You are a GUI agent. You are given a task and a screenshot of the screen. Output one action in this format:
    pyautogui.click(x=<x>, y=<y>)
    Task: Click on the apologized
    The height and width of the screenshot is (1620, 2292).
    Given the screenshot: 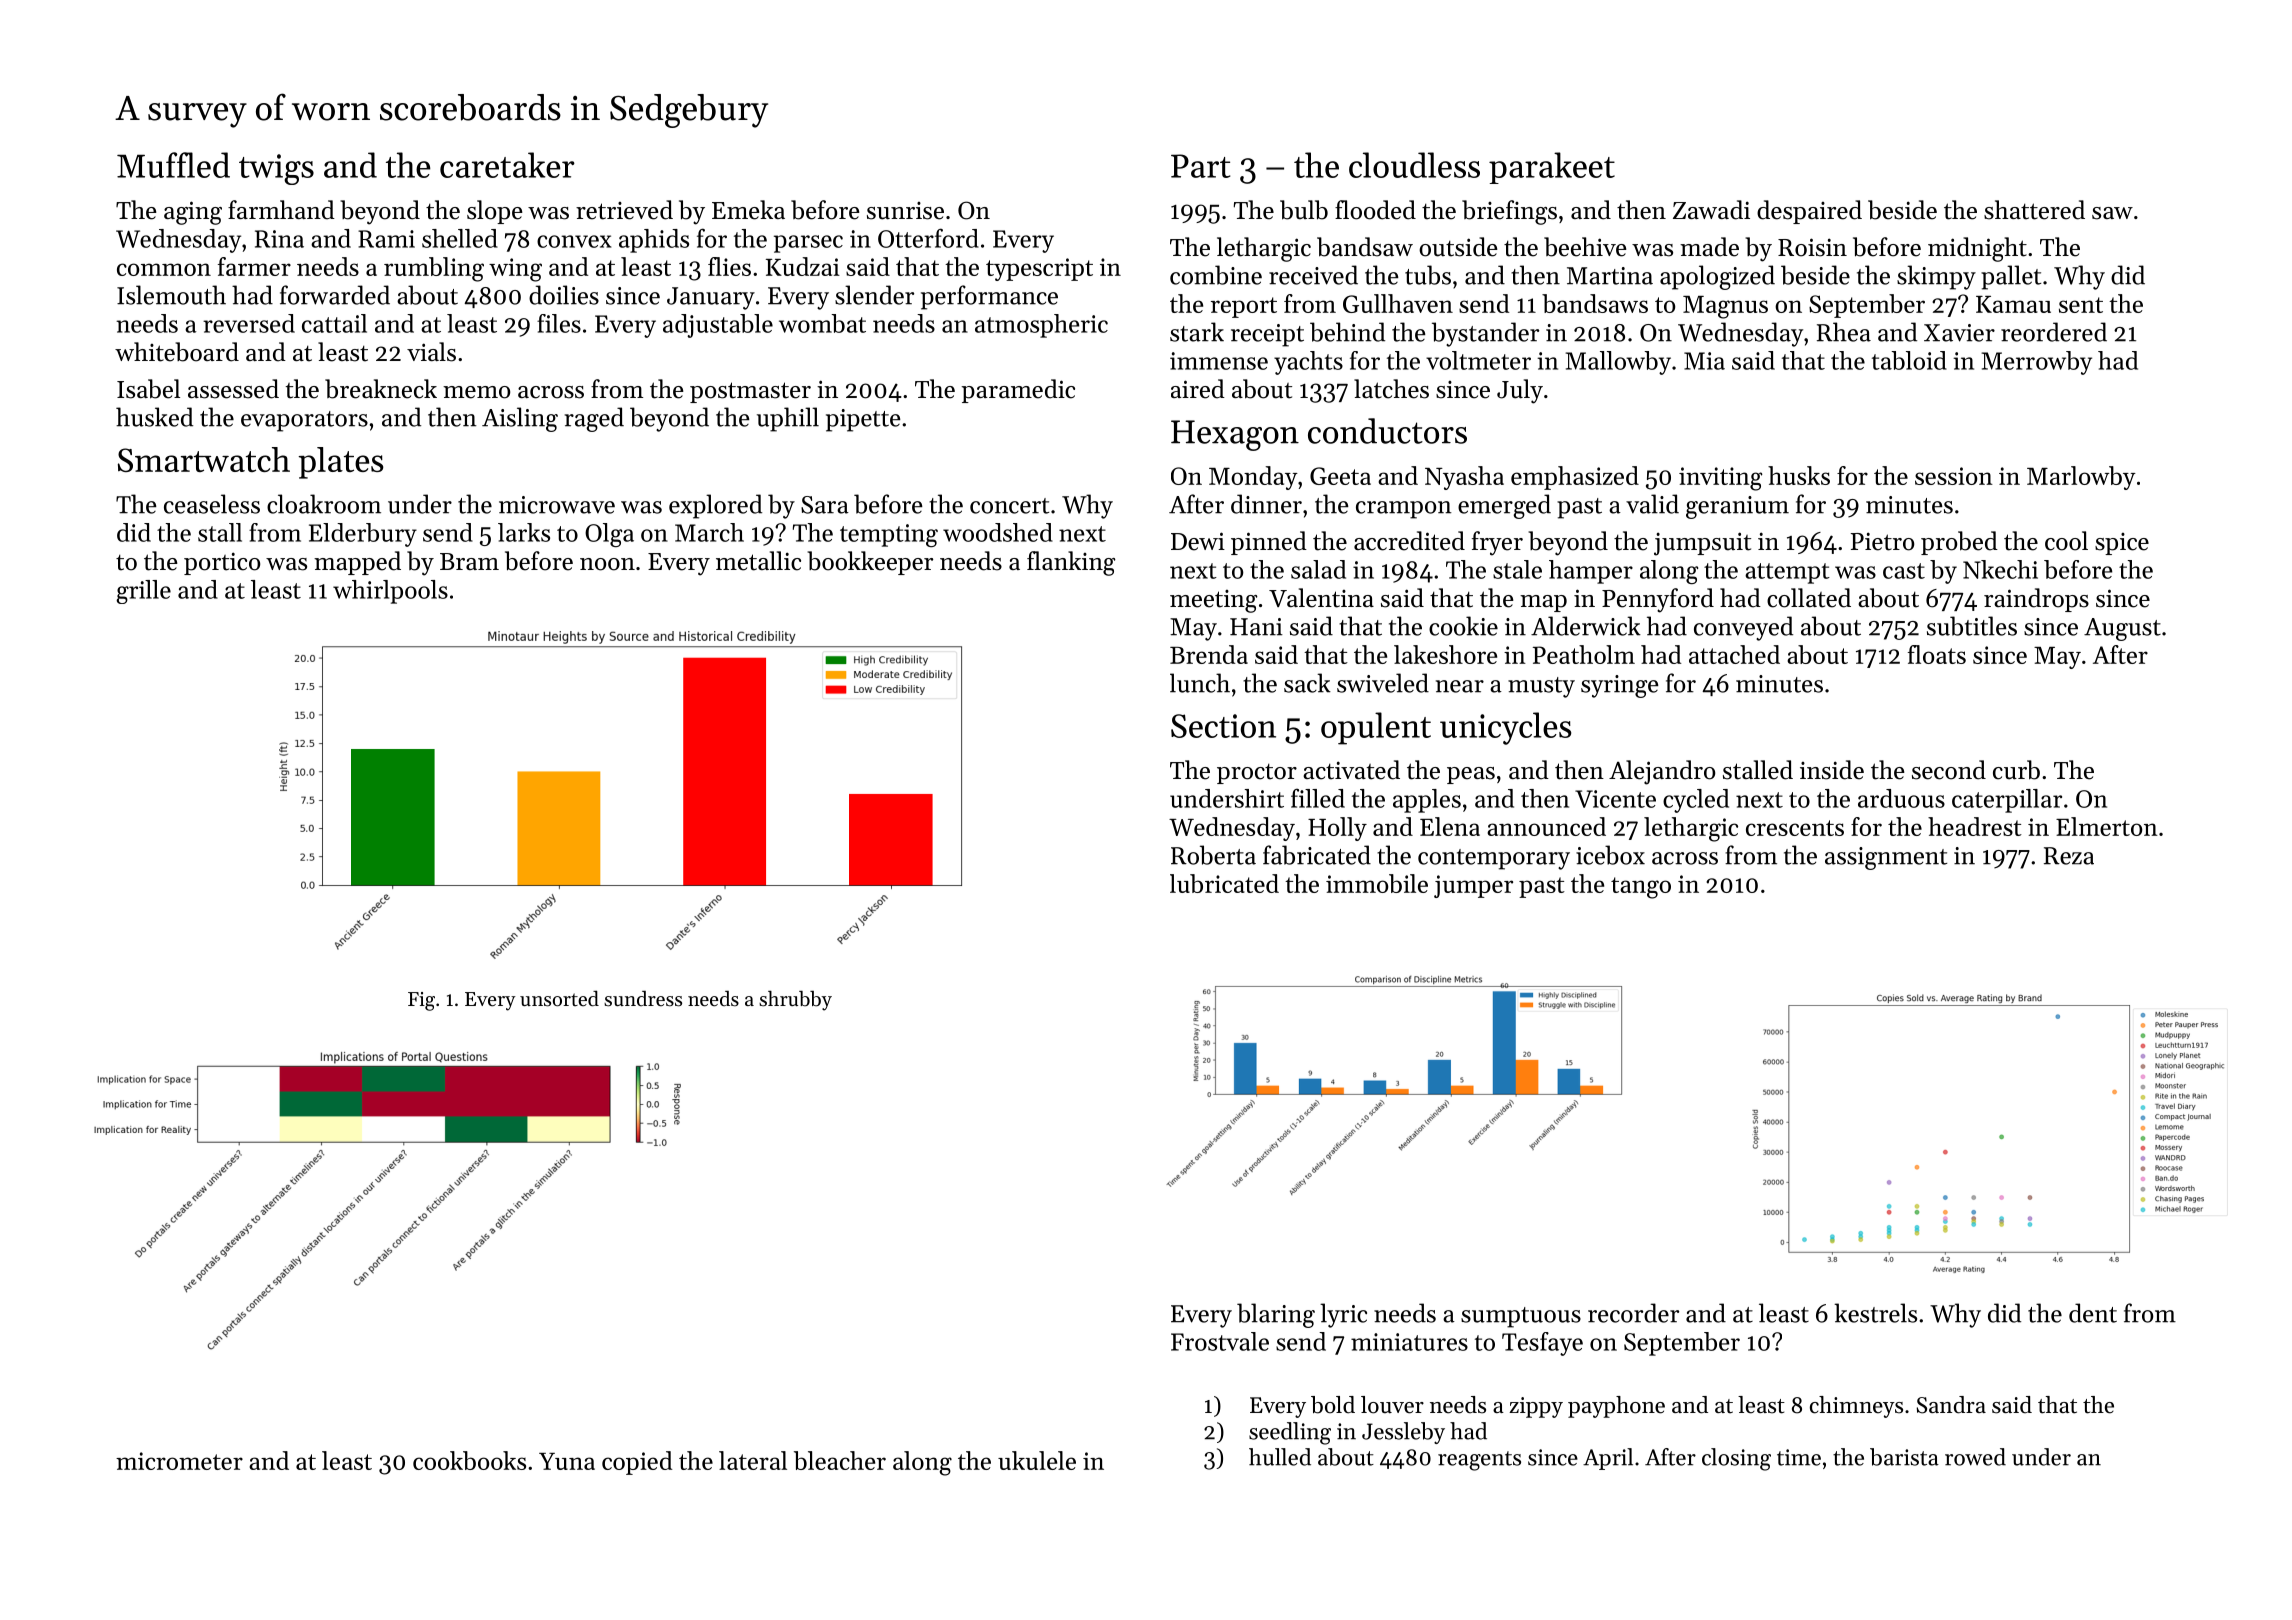 What is the action you would take?
    pyautogui.click(x=1717, y=277)
